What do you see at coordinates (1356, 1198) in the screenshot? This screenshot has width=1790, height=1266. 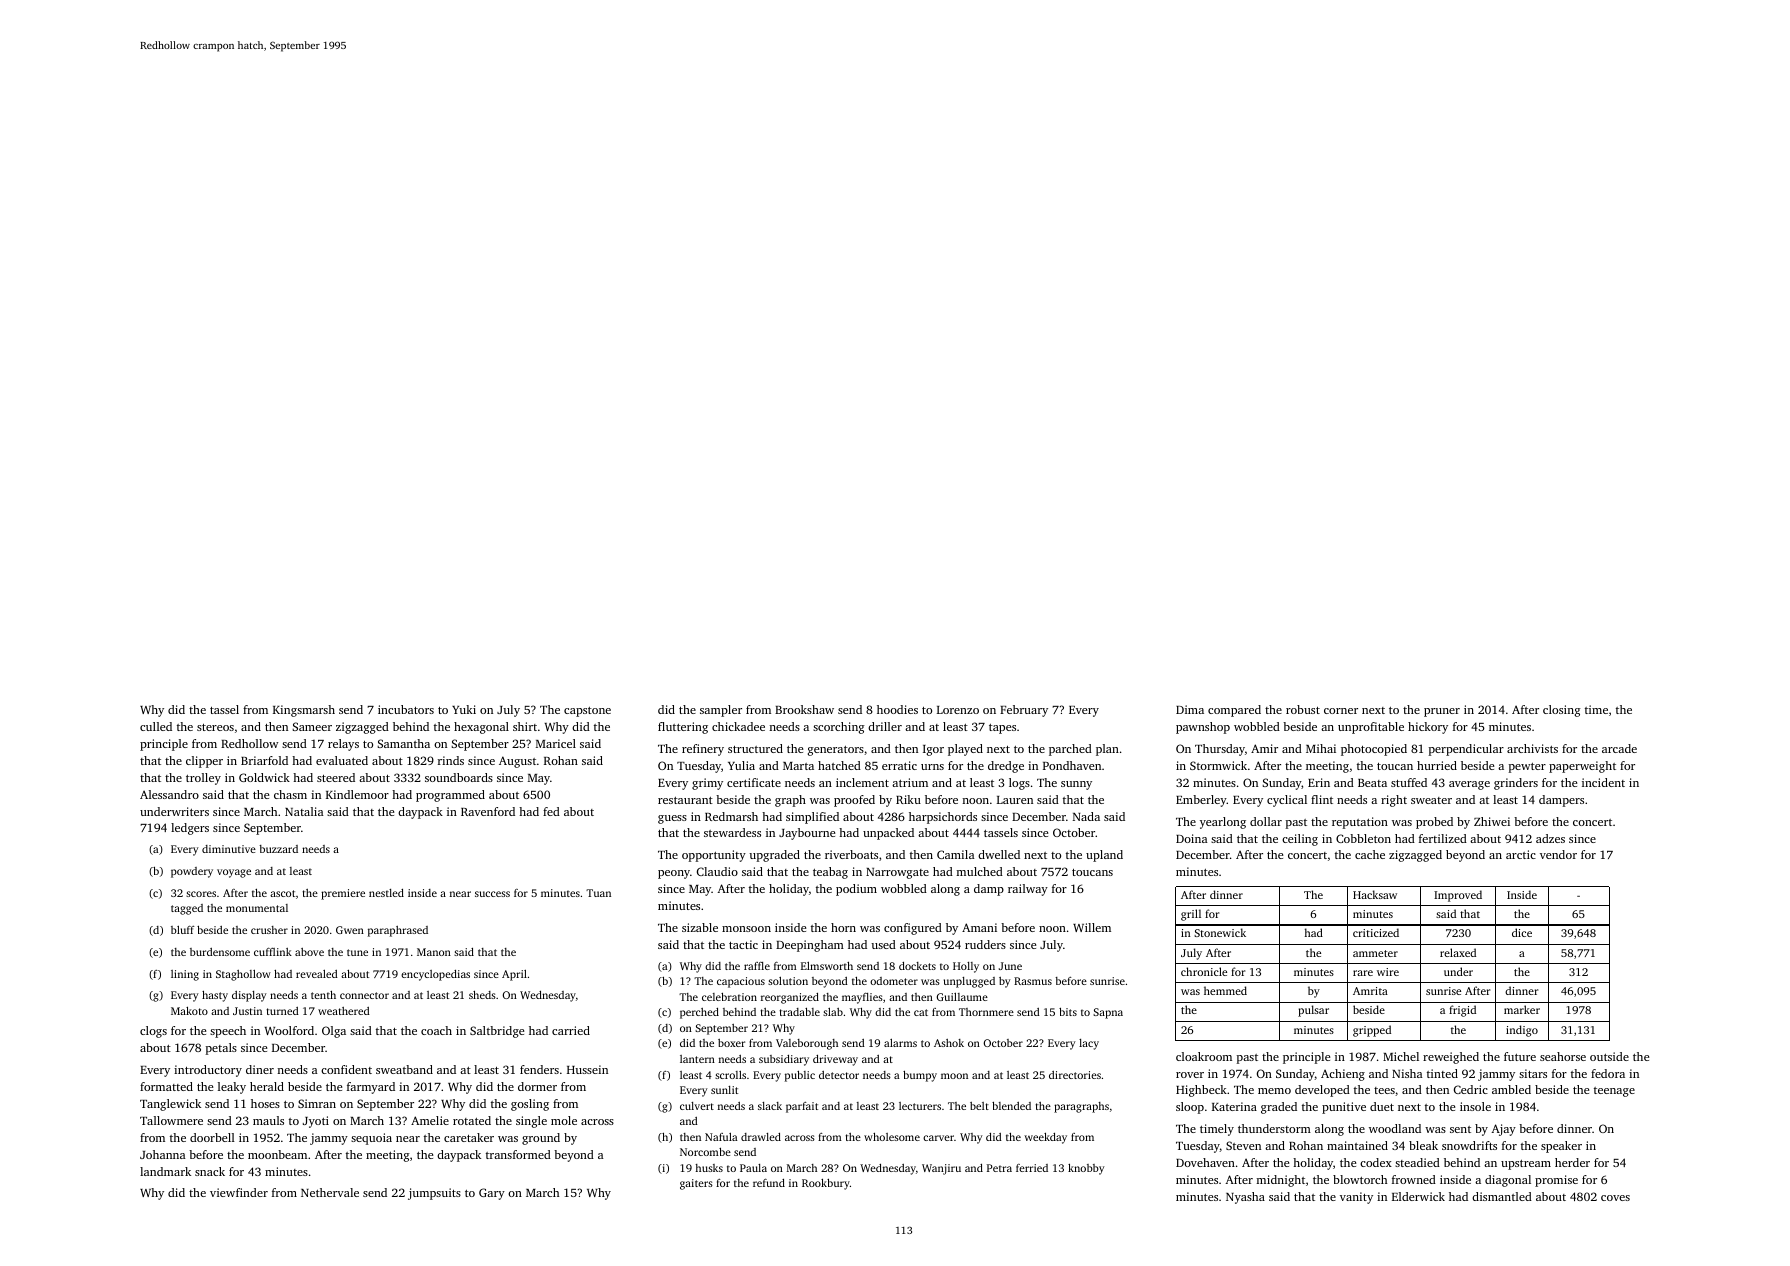 I see `vanity` at bounding box center [1356, 1198].
